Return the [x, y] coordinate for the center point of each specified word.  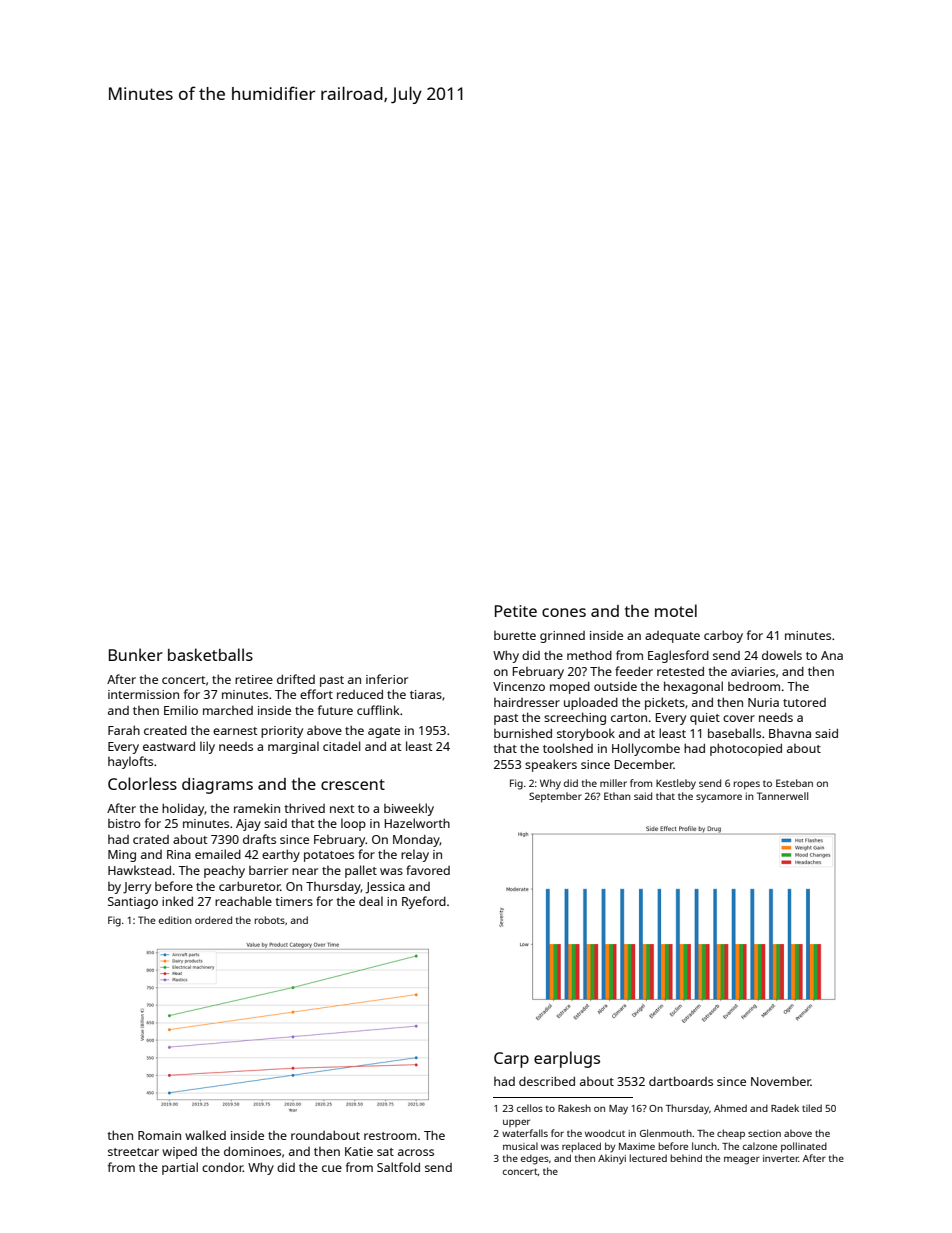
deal [371, 901]
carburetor [250, 886]
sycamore [719, 798]
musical [520, 1146]
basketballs [210, 654]
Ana [832, 655]
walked [205, 1135]
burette [515, 635]
